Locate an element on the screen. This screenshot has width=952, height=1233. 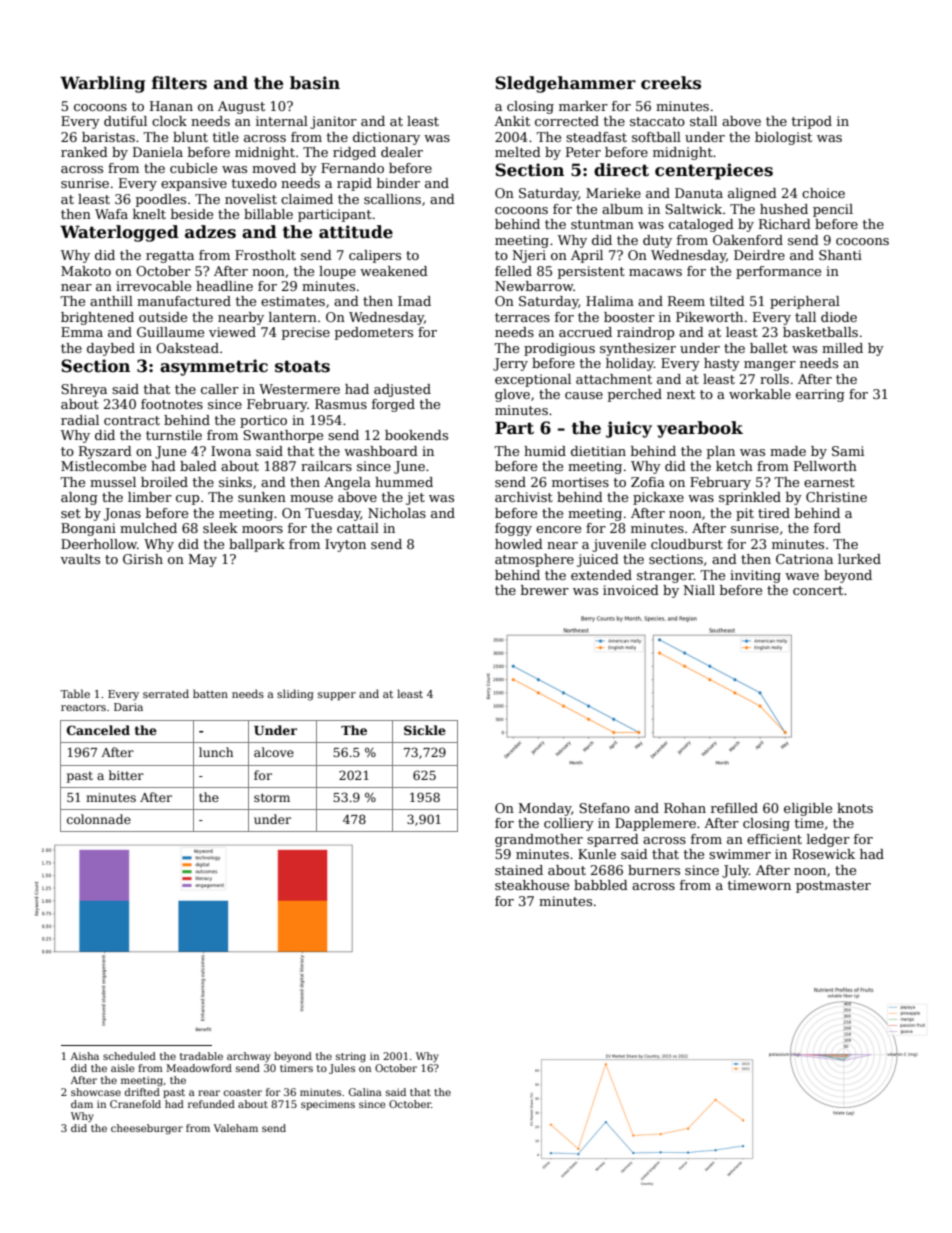
Sickle is located at coordinates (425, 730).
